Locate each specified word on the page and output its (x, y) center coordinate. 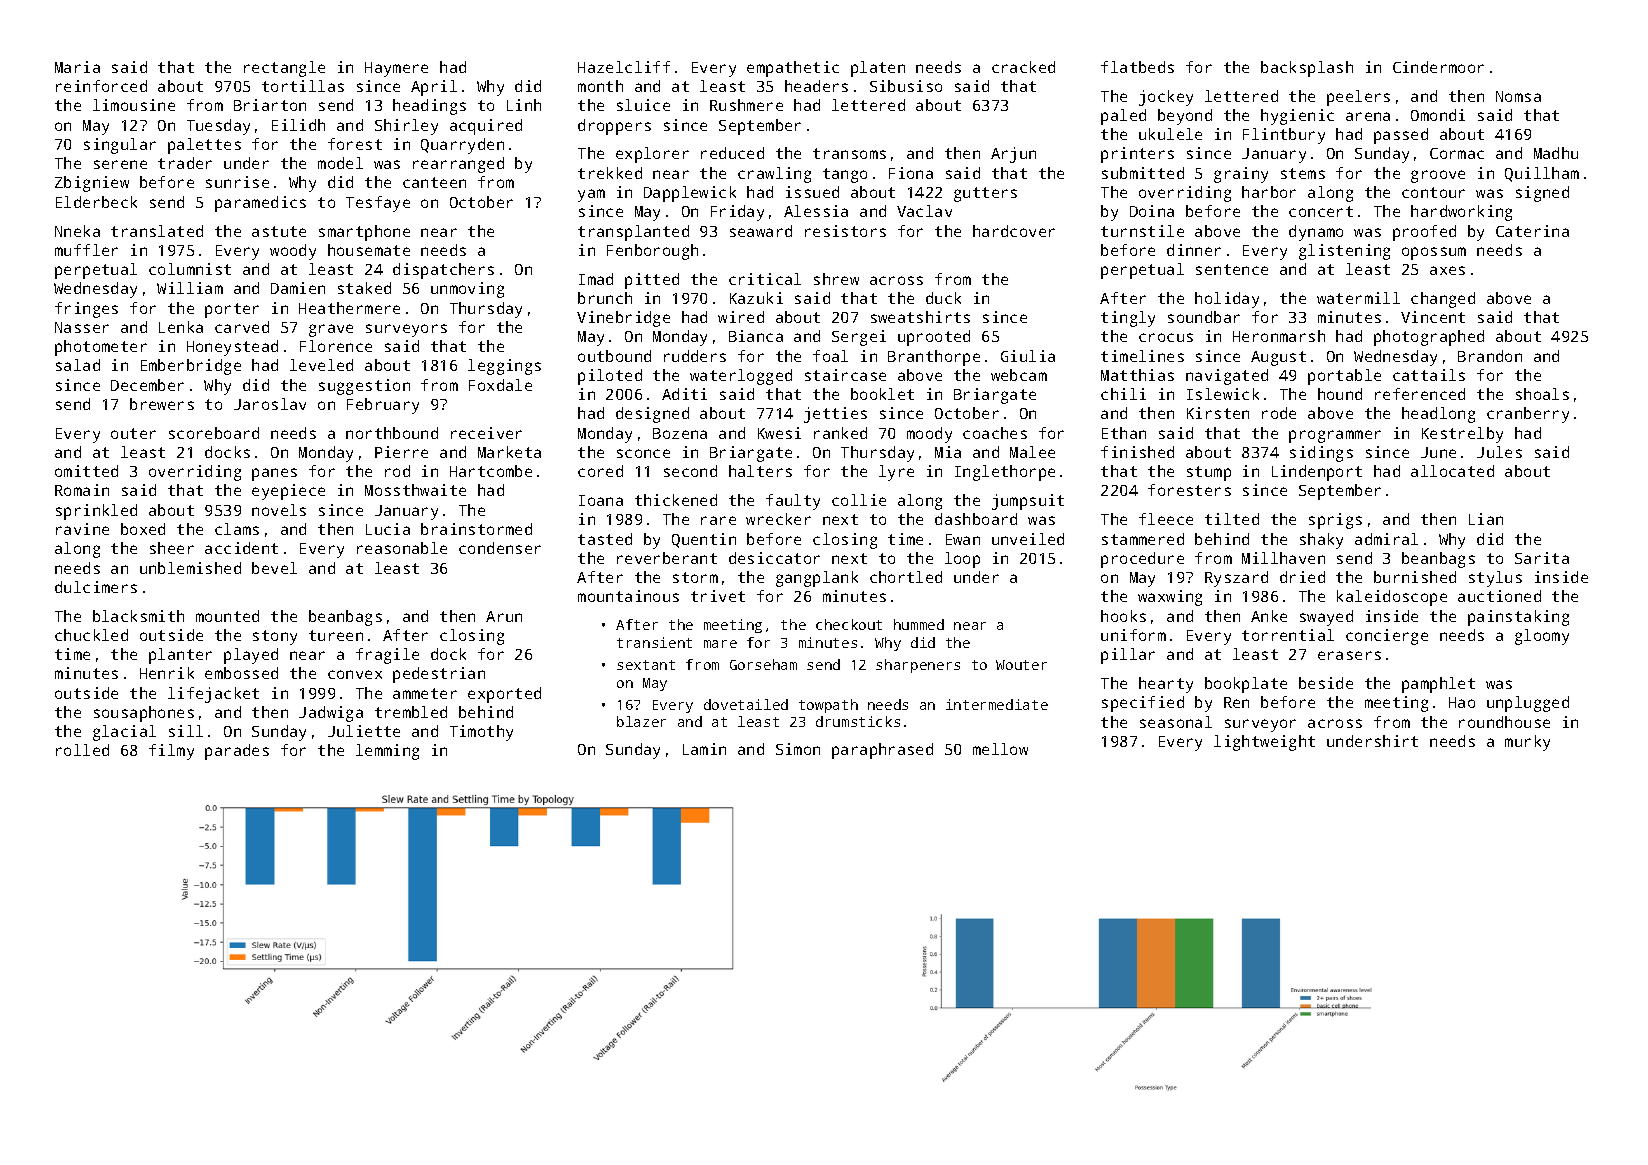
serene (120, 164)
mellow (1000, 749)
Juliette (364, 731)
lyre (896, 473)
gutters (985, 194)
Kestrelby (1462, 435)
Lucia (388, 529)
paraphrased (882, 751)
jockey (1166, 98)
